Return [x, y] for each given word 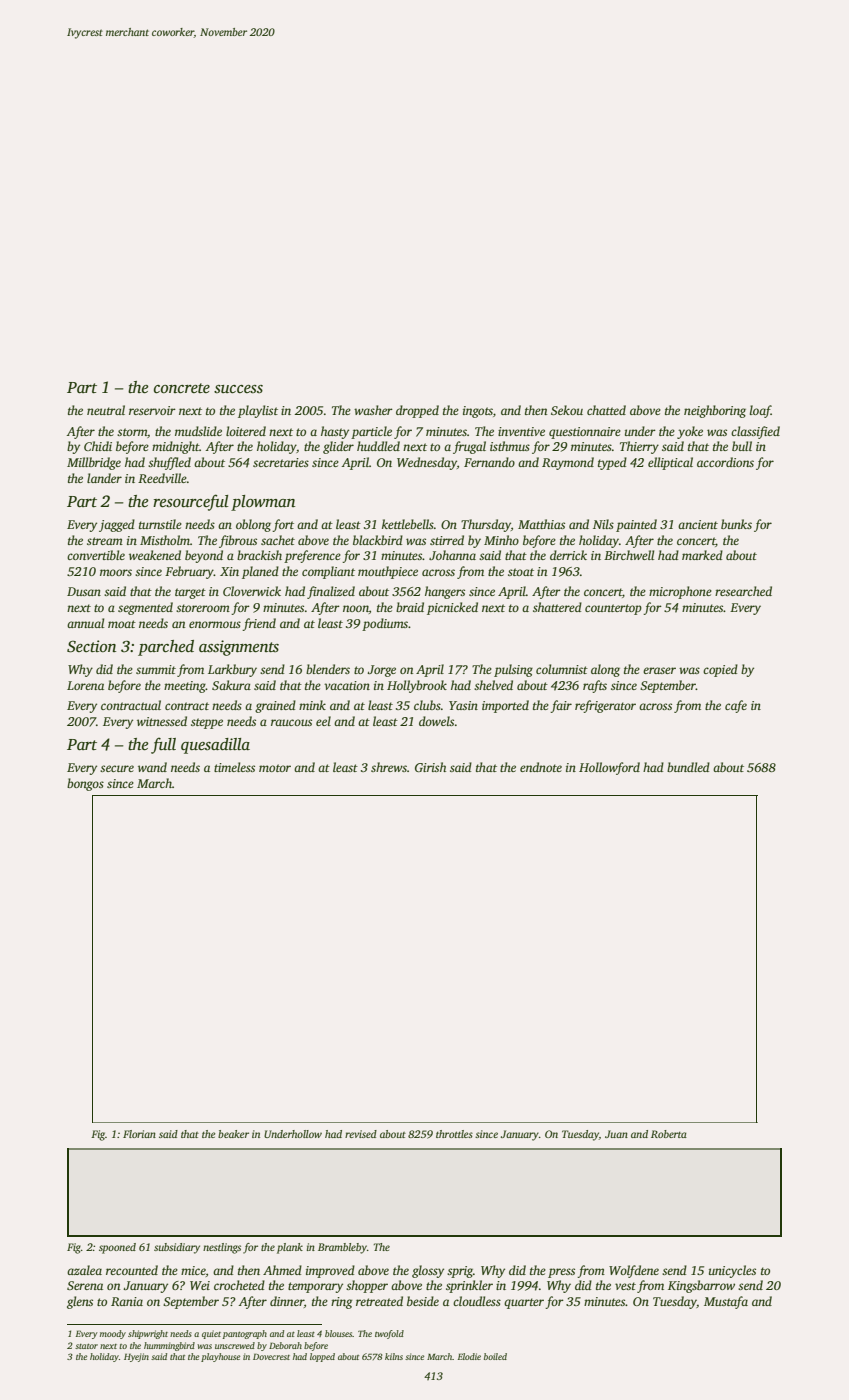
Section [91, 646]
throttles [454, 1134]
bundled [688, 767]
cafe [736, 706]
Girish [430, 767]
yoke [690, 432]
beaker [233, 1134]
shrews [389, 767]
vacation [347, 685]
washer [373, 410]
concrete [182, 388]
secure [117, 768]
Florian [139, 1134]
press [561, 1273]
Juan [616, 1134]
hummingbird [169, 1346]
